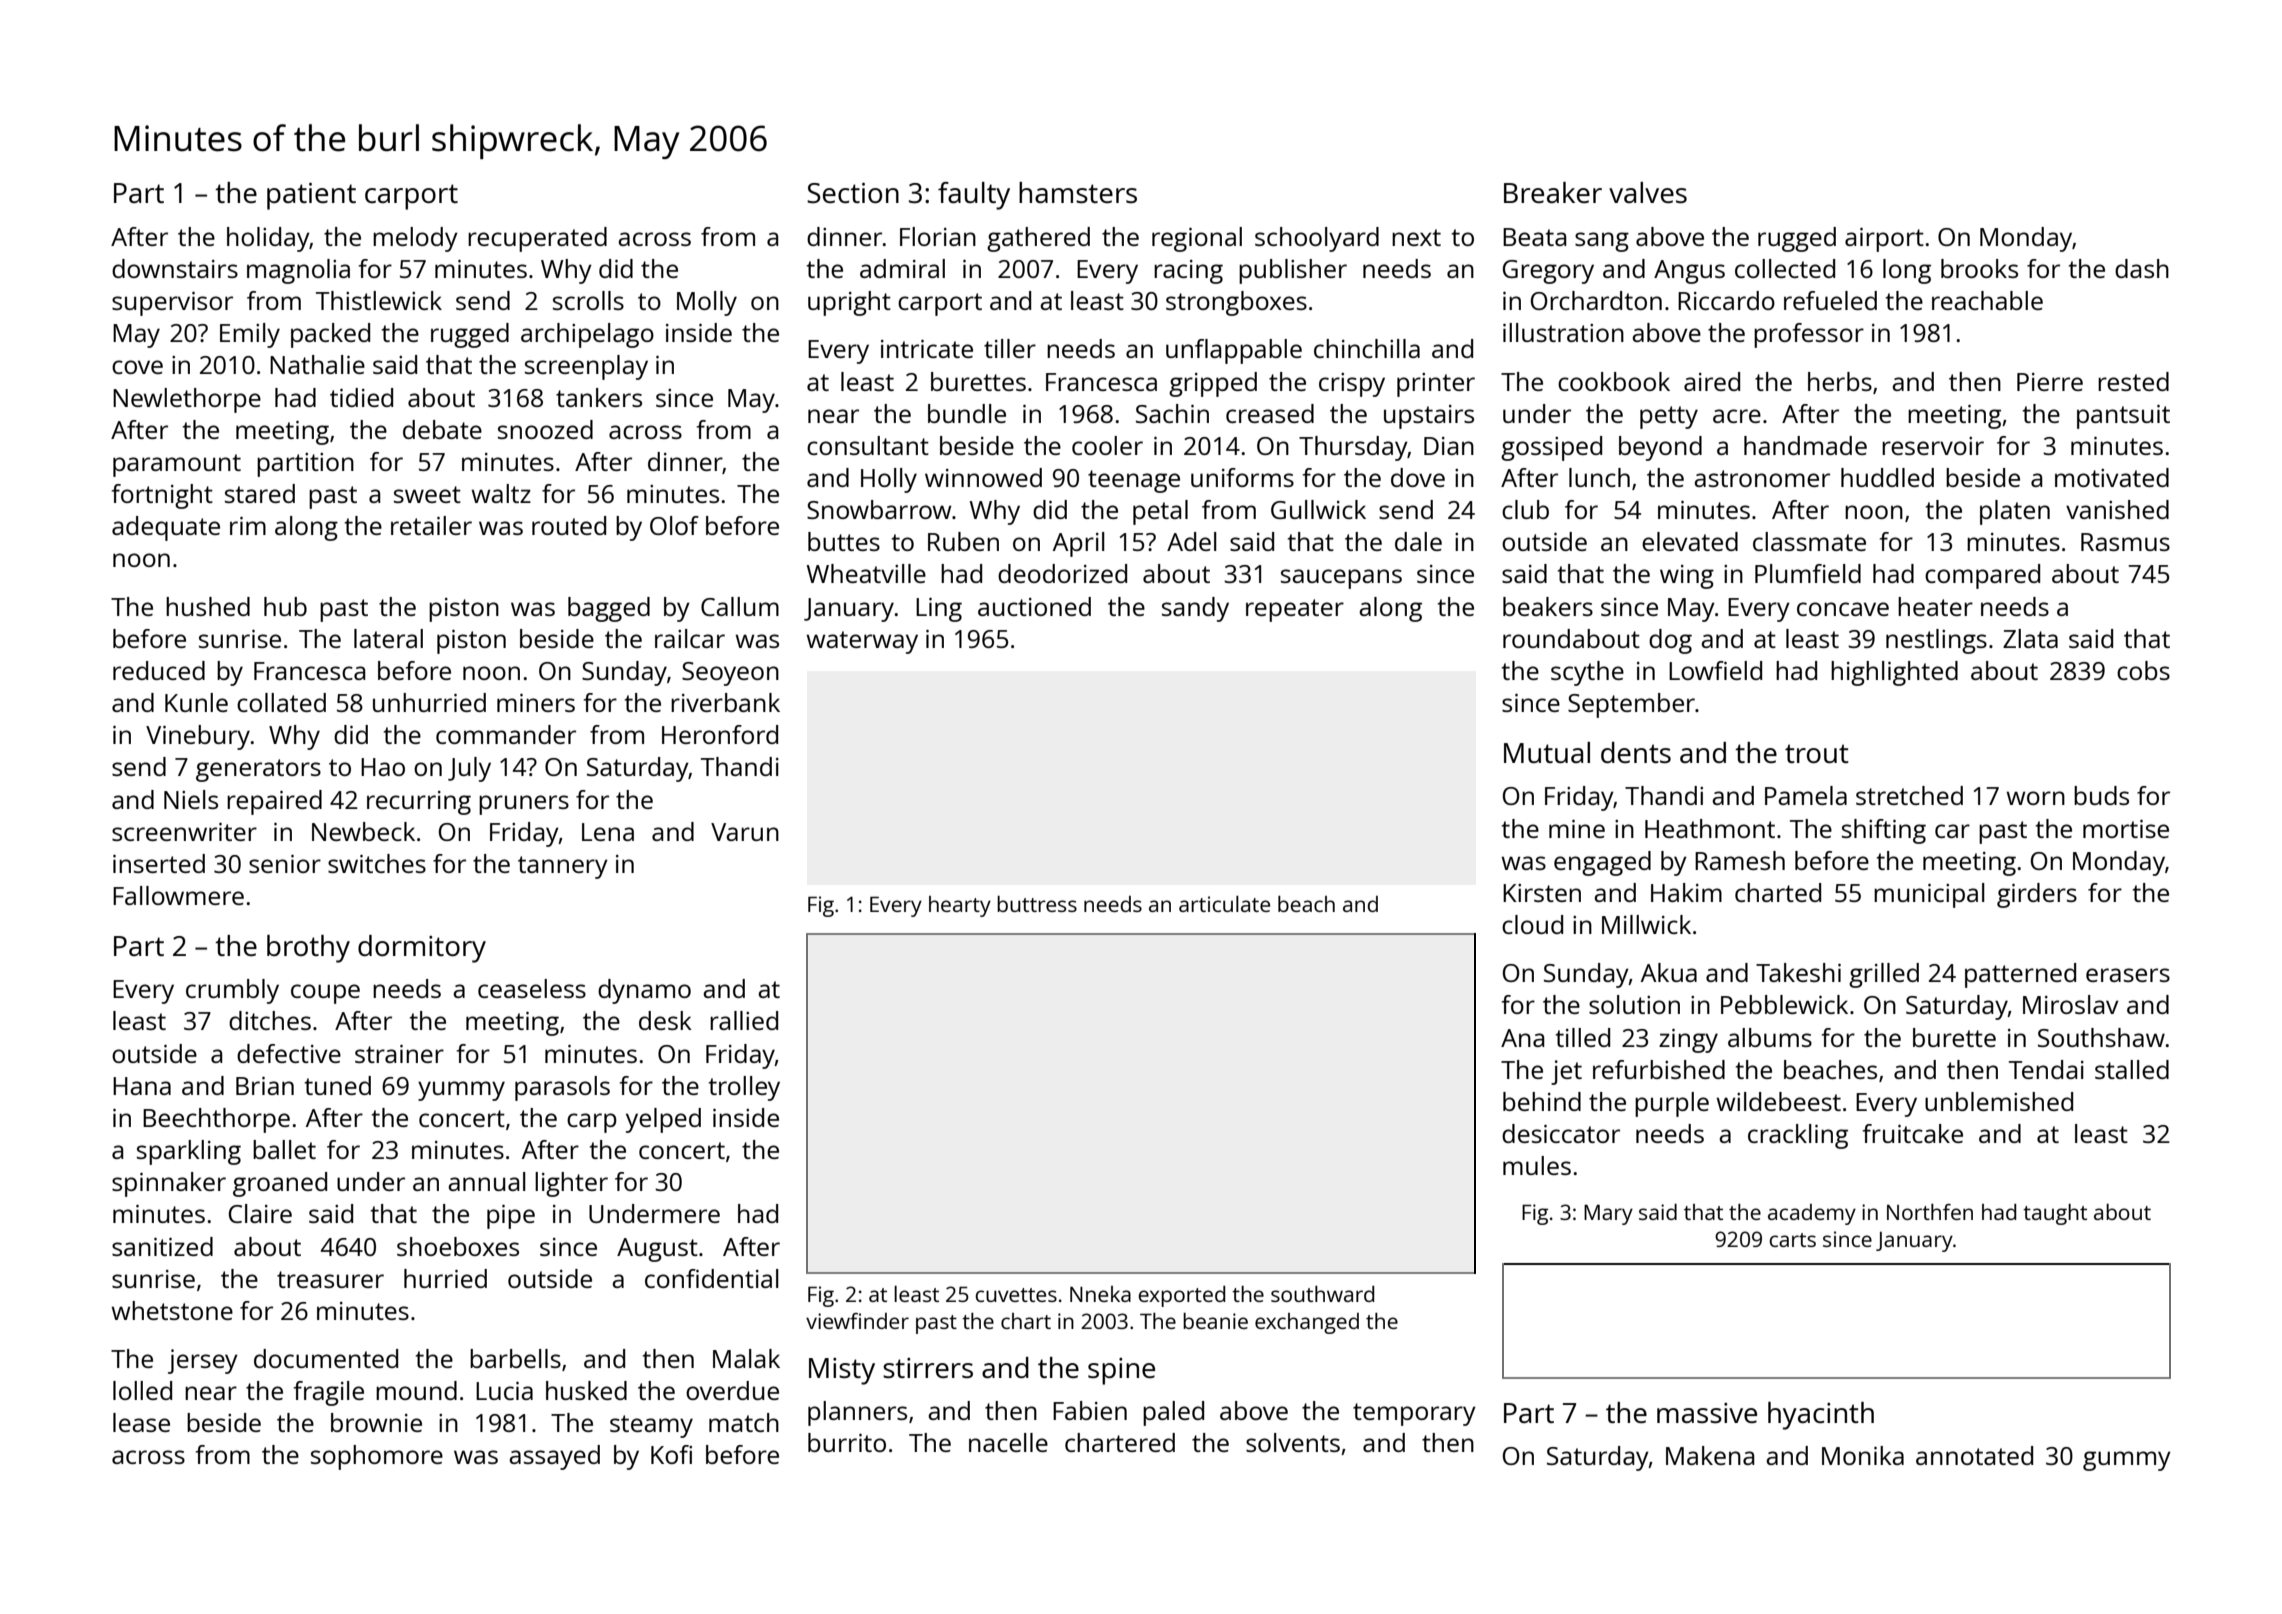 The width and height of the screenshot is (2282, 1614). I want to click on fruitcake, so click(1913, 1133).
